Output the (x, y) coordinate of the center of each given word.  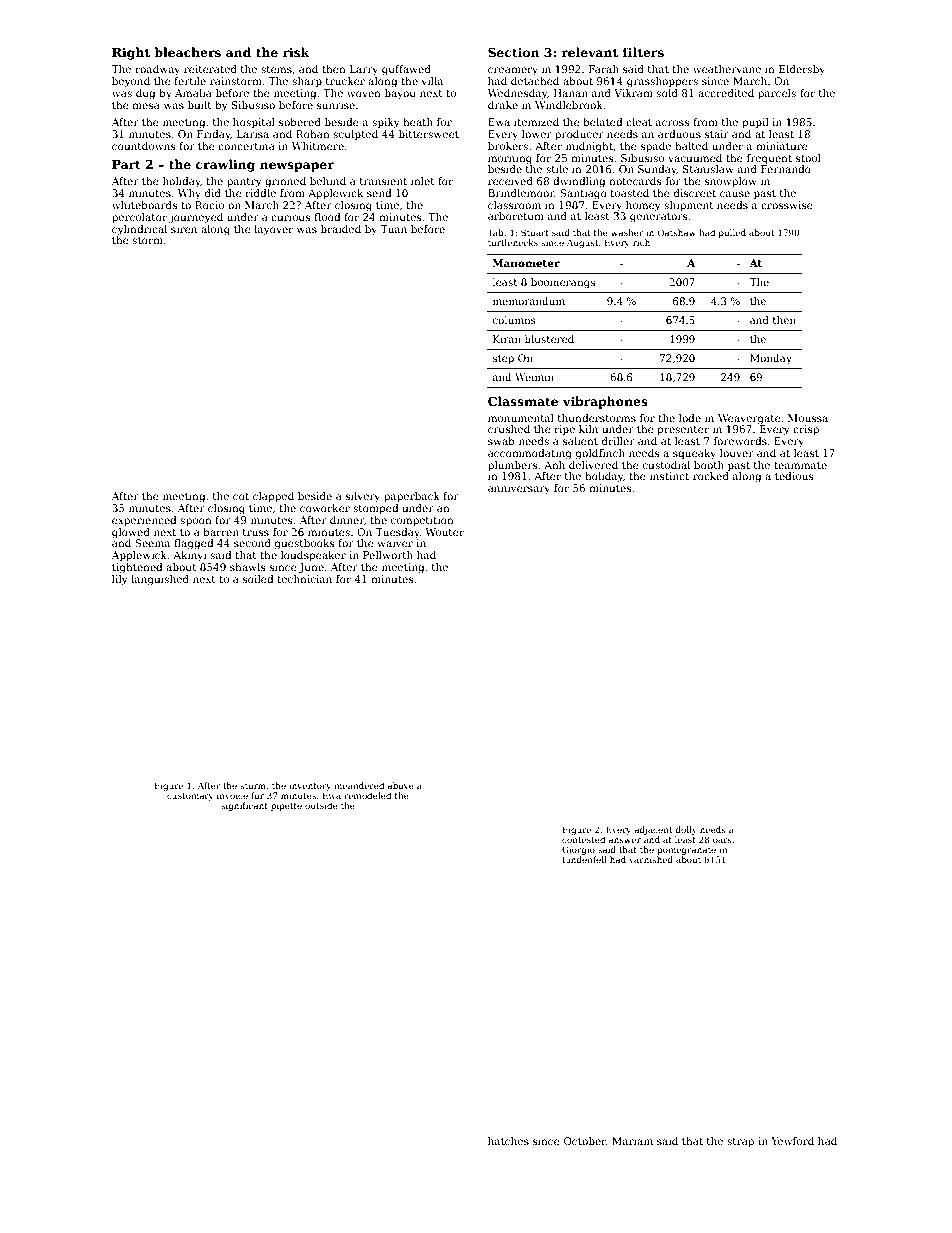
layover (273, 230)
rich (641, 242)
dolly (686, 830)
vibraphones (605, 402)
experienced (144, 521)
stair (717, 134)
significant (244, 806)
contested (583, 839)
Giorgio (578, 850)
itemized (536, 122)
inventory (310, 786)
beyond (131, 82)
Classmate (523, 401)
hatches (508, 1141)
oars (722, 840)
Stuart (535, 232)
